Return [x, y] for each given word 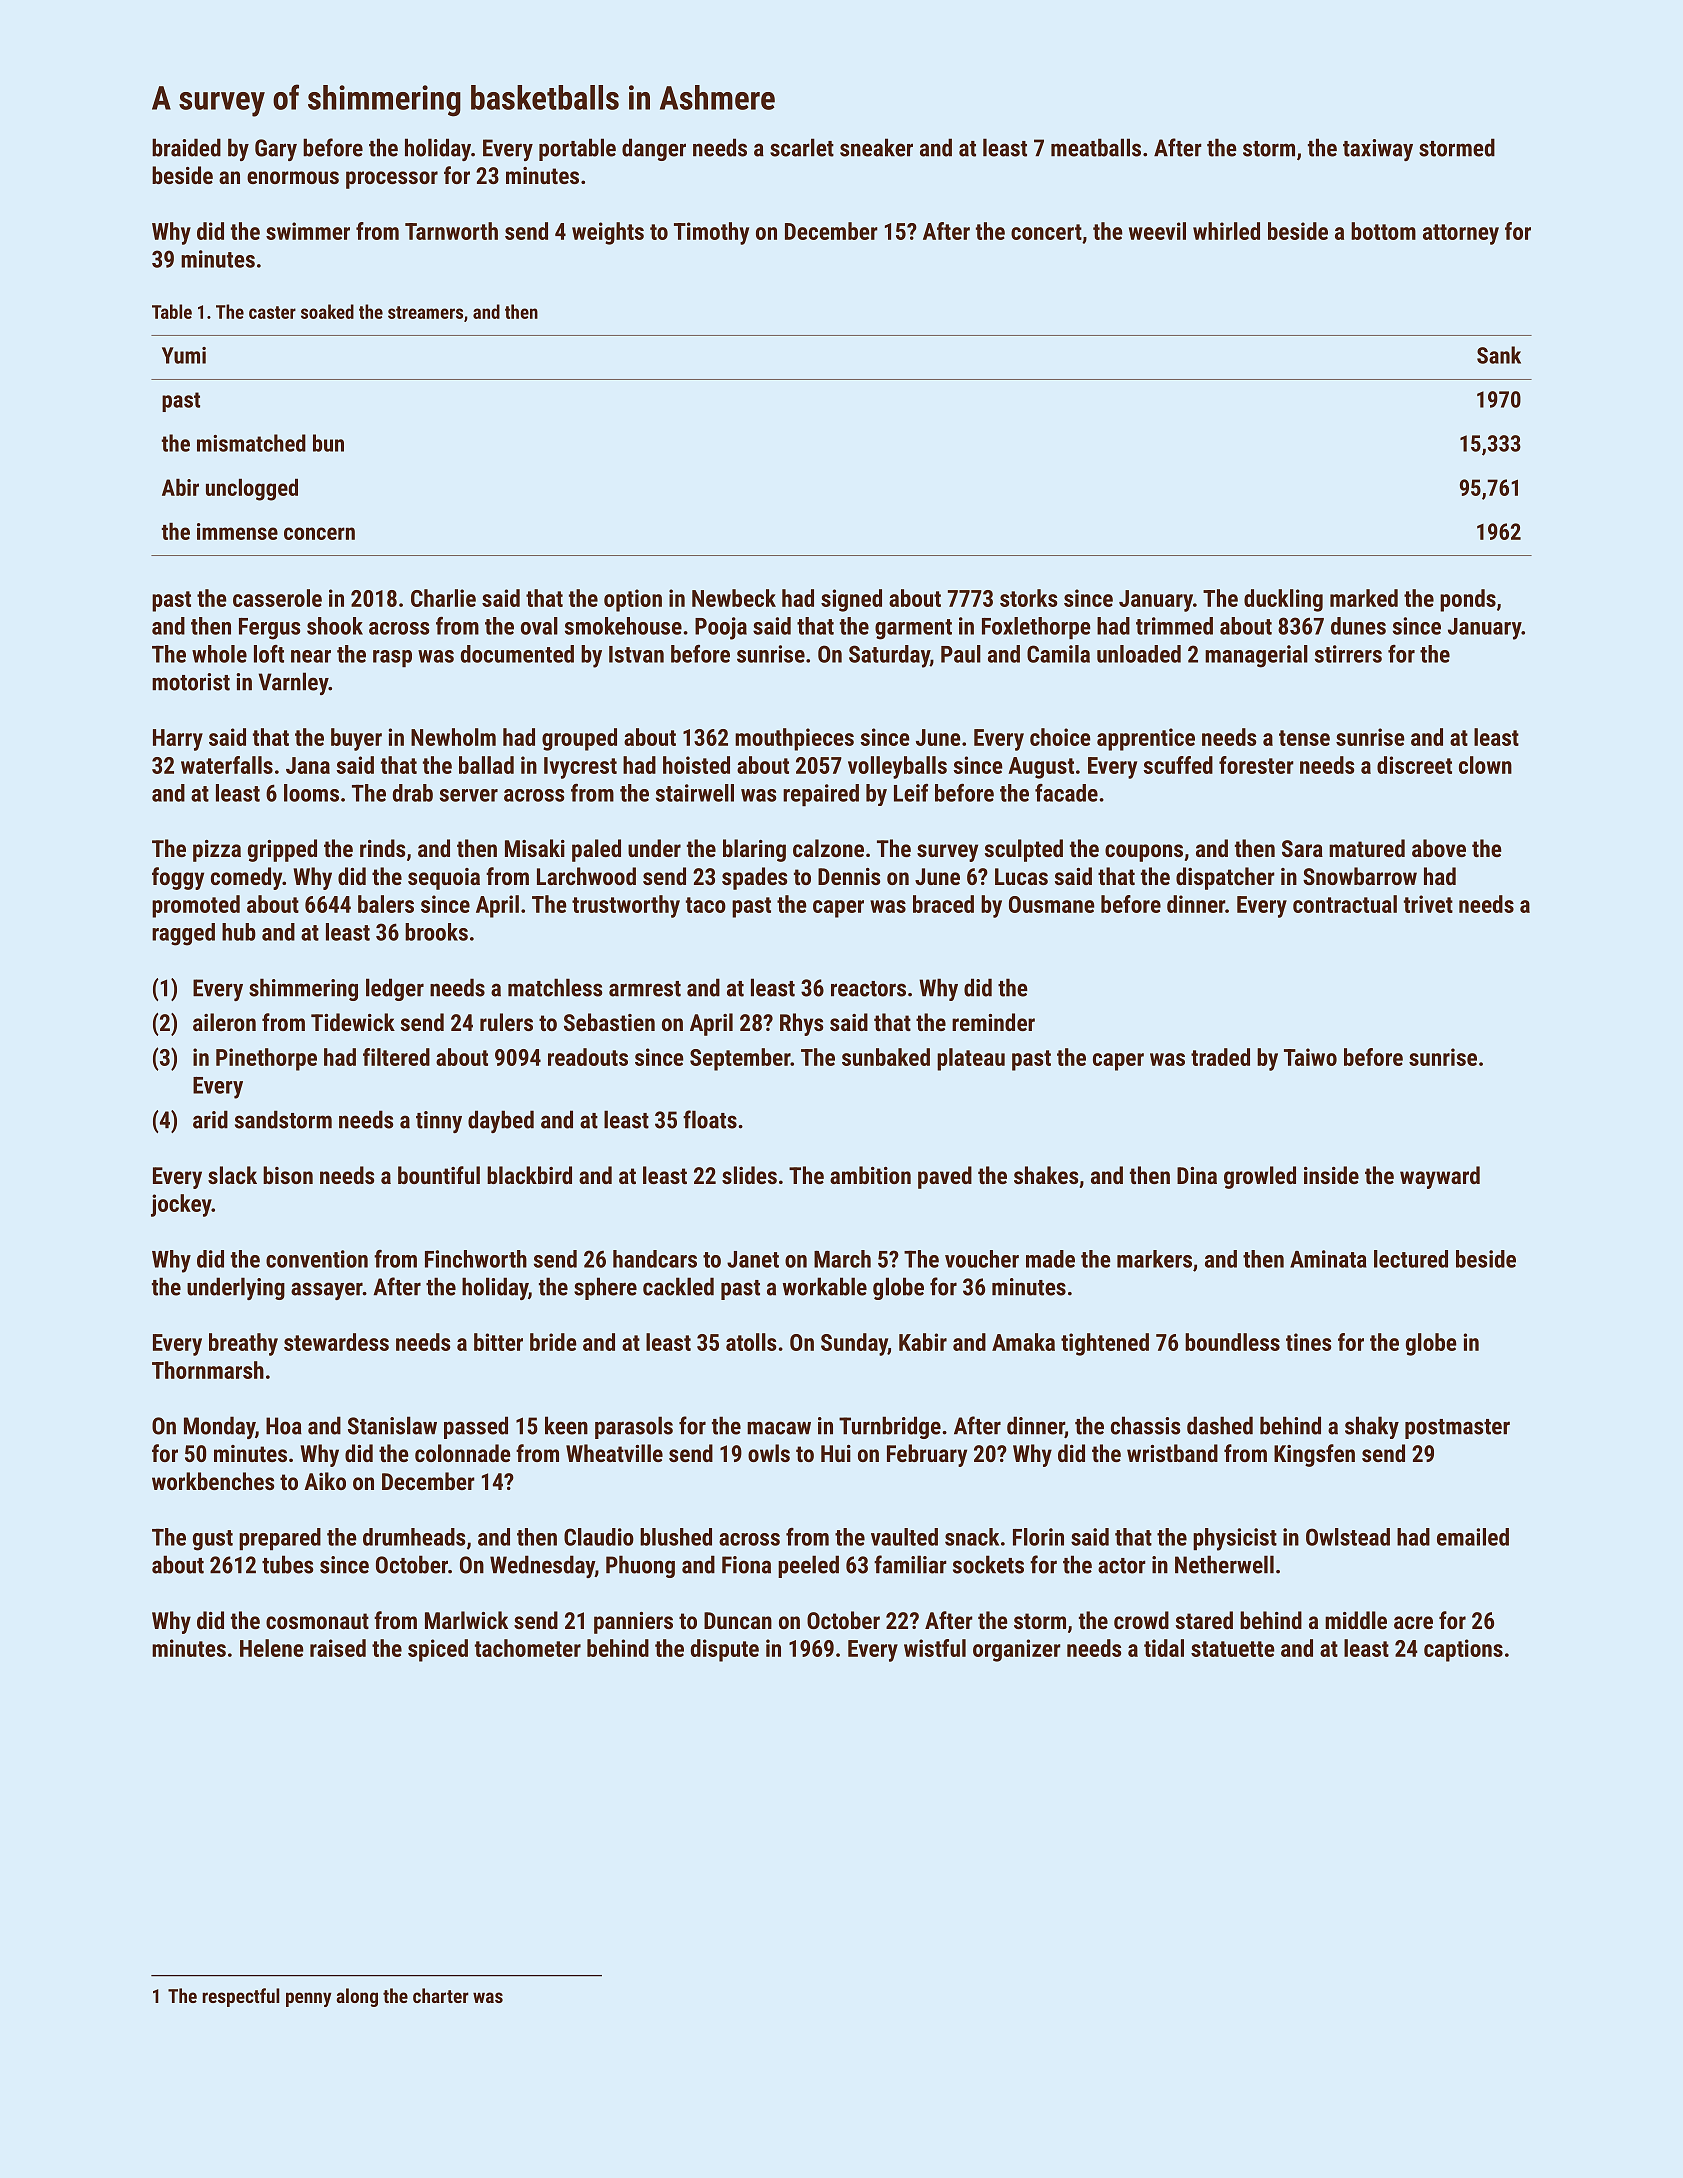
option [633, 600]
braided [186, 147]
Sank [1499, 355]
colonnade [463, 1453]
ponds [1468, 600]
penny [309, 1999]
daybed [501, 1121]
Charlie [443, 598]
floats [710, 1119]
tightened [1105, 1344]
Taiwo [1310, 1057]
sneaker [876, 147]
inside [1331, 1175]
